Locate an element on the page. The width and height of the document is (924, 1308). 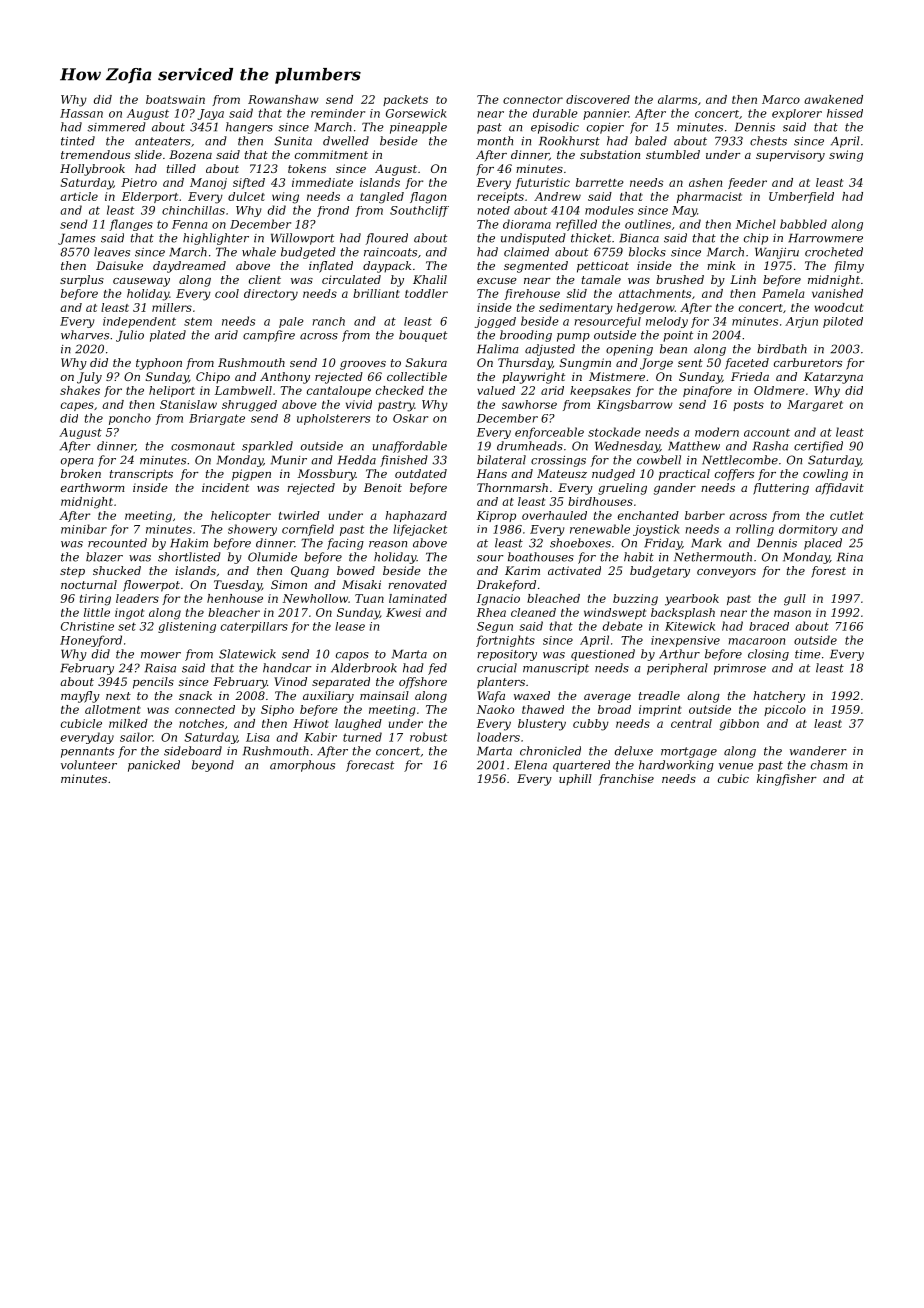
tremendous is located at coordinates (95, 154).
